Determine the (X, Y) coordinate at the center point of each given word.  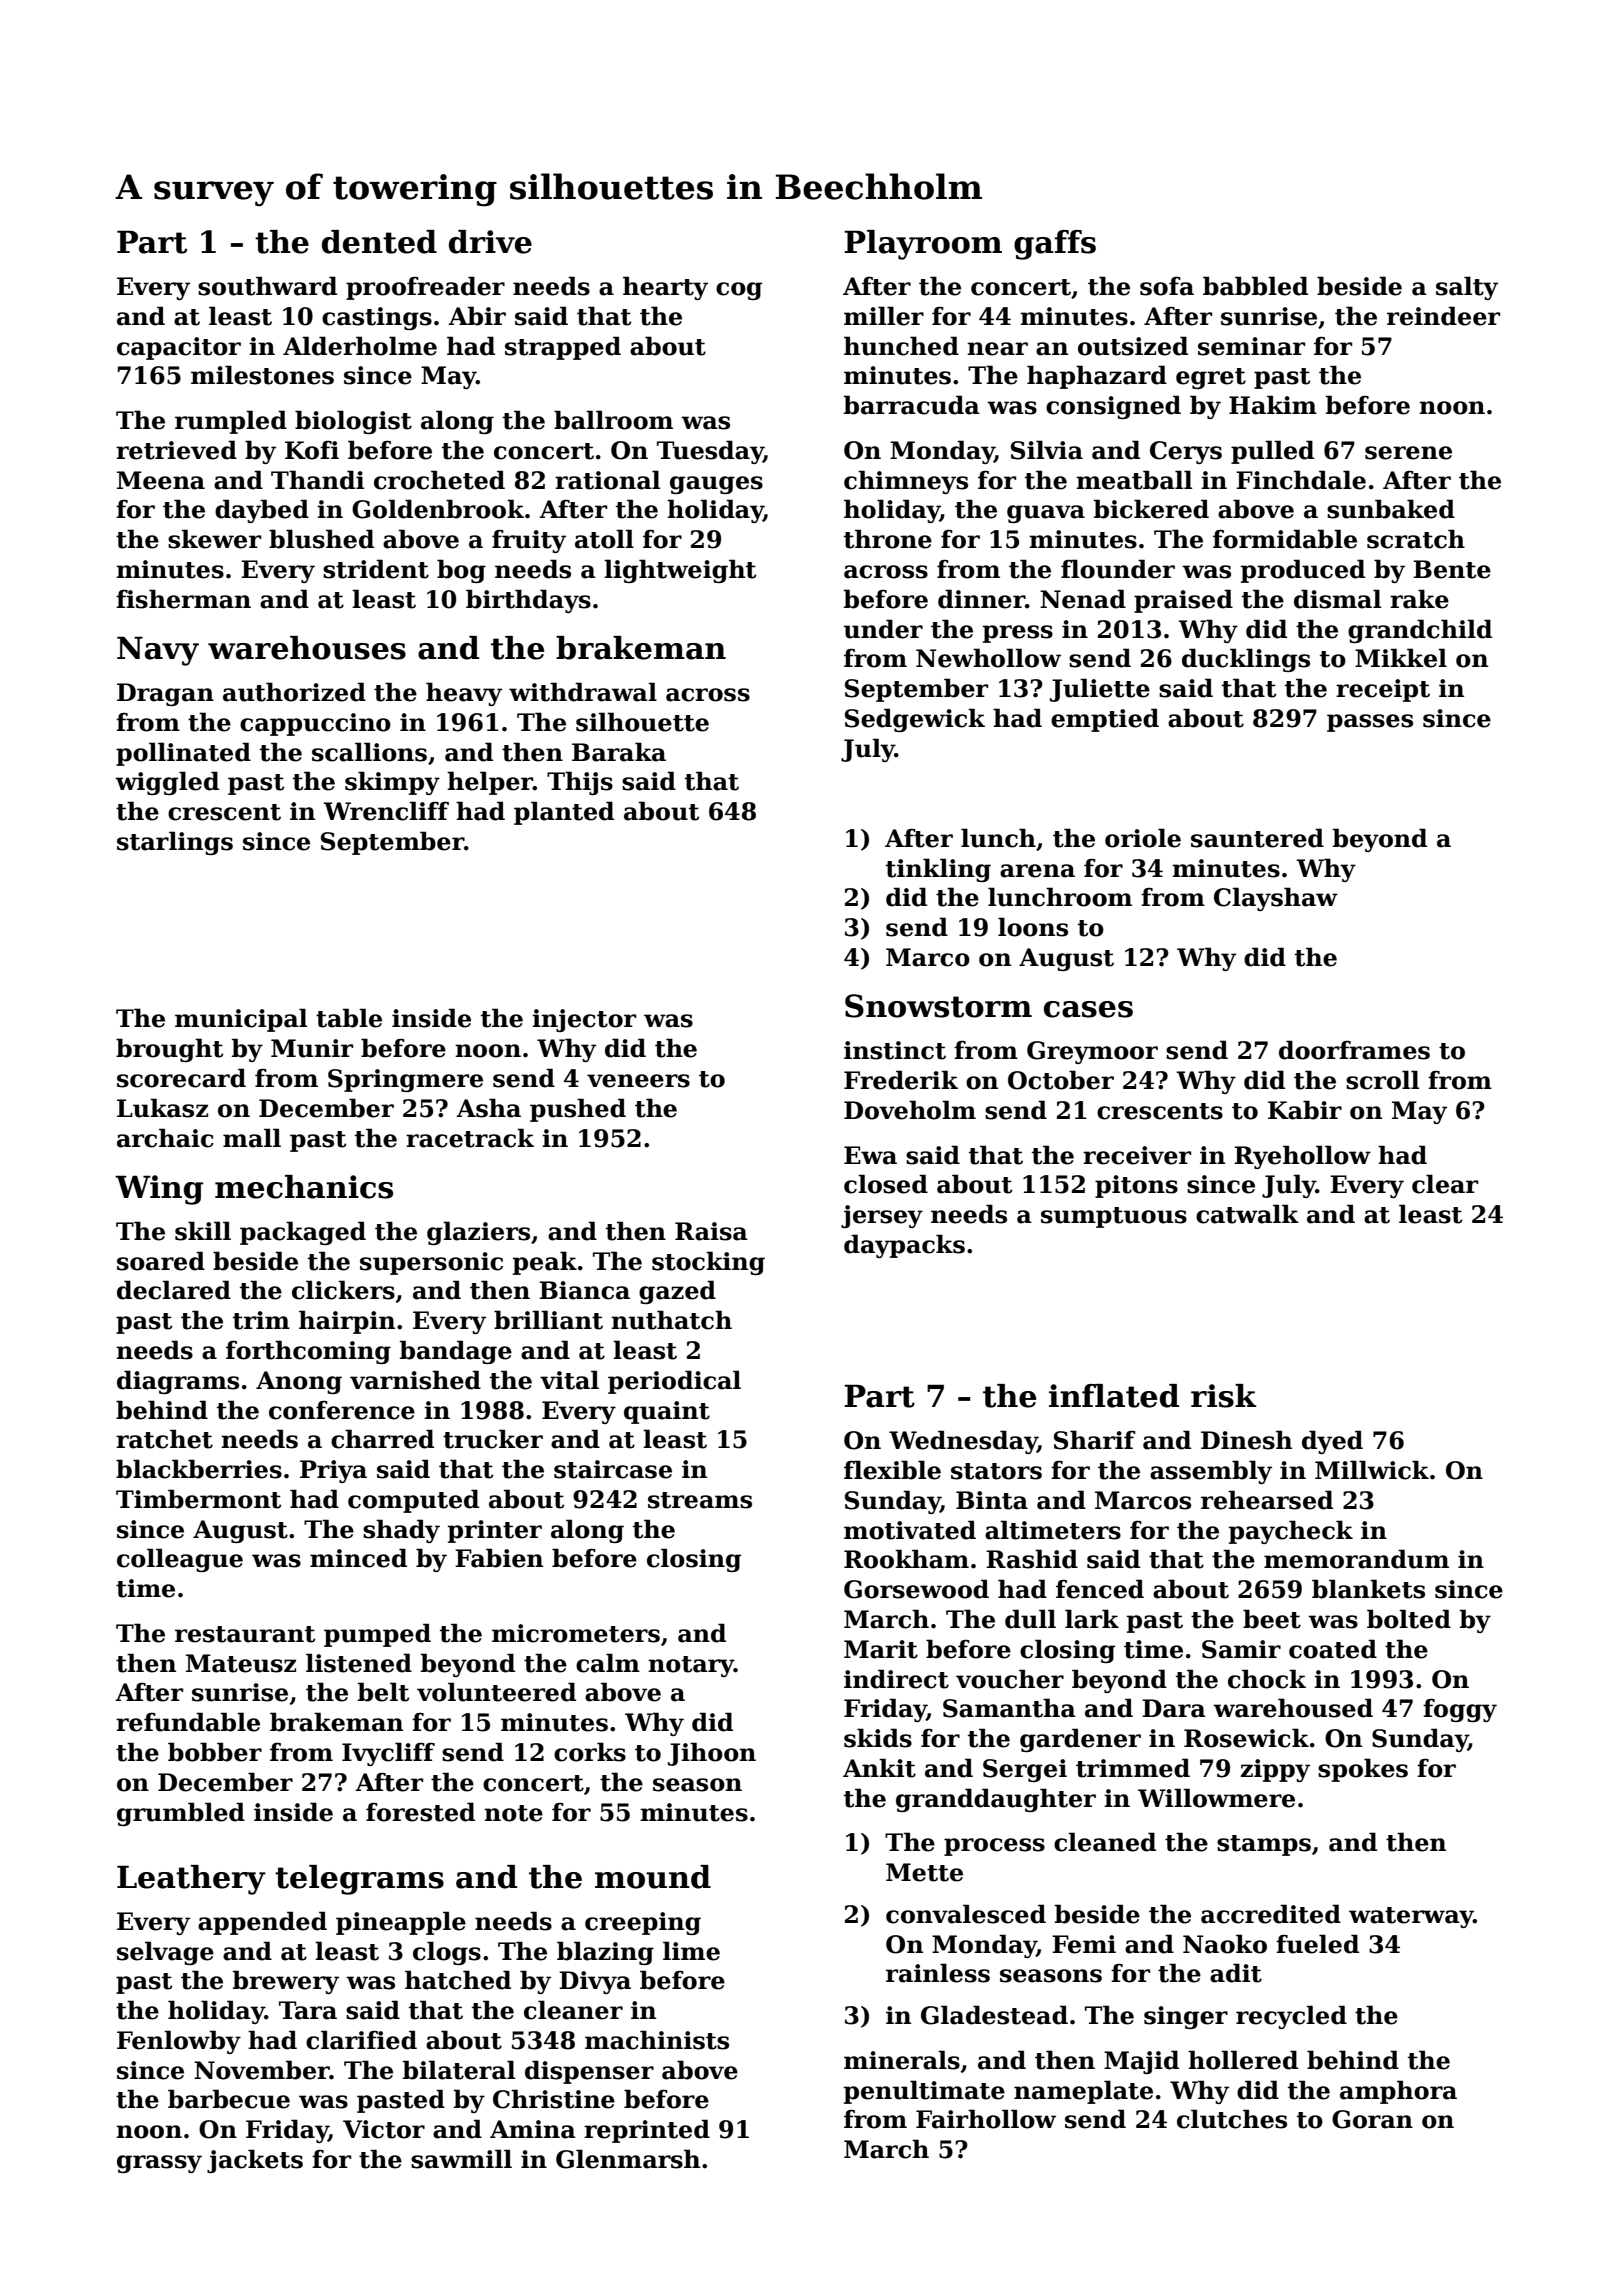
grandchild (1420, 631)
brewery (286, 1982)
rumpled (231, 422)
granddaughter (996, 1800)
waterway (1411, 1917)
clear (1445, 1184)
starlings (175, 843)
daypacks (904, 1246)
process (994, 1847)
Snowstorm (938, 1006)
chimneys (906, 482)
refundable (188, 1722)
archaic (165, 1138)
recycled (1291, 2017)
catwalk (1247, 1214)
